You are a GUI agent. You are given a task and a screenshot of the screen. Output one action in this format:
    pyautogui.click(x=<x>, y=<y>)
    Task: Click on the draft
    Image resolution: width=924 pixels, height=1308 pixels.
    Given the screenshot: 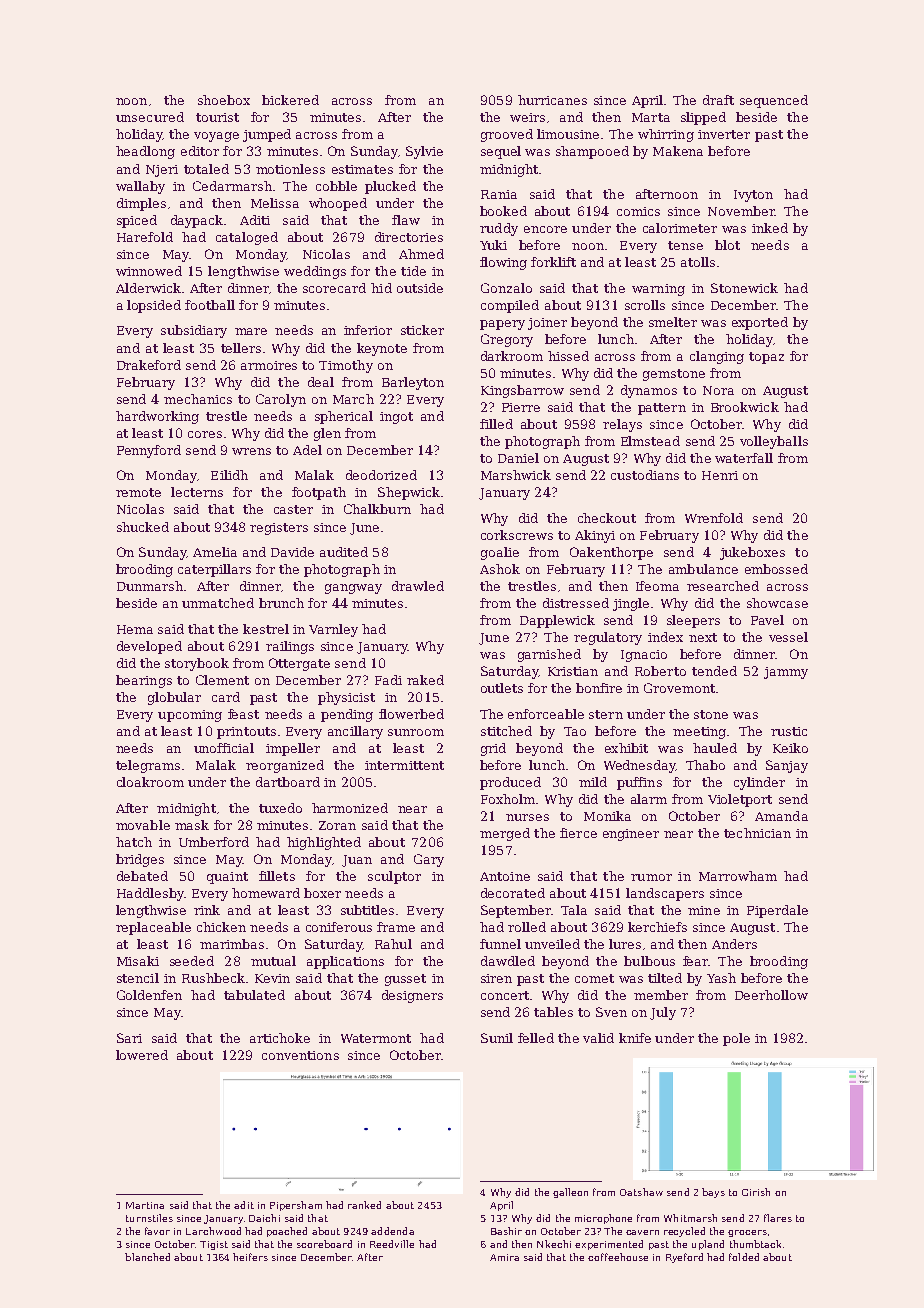 What is the action you would take?
    pyautogui.click(x=718, y=100)
